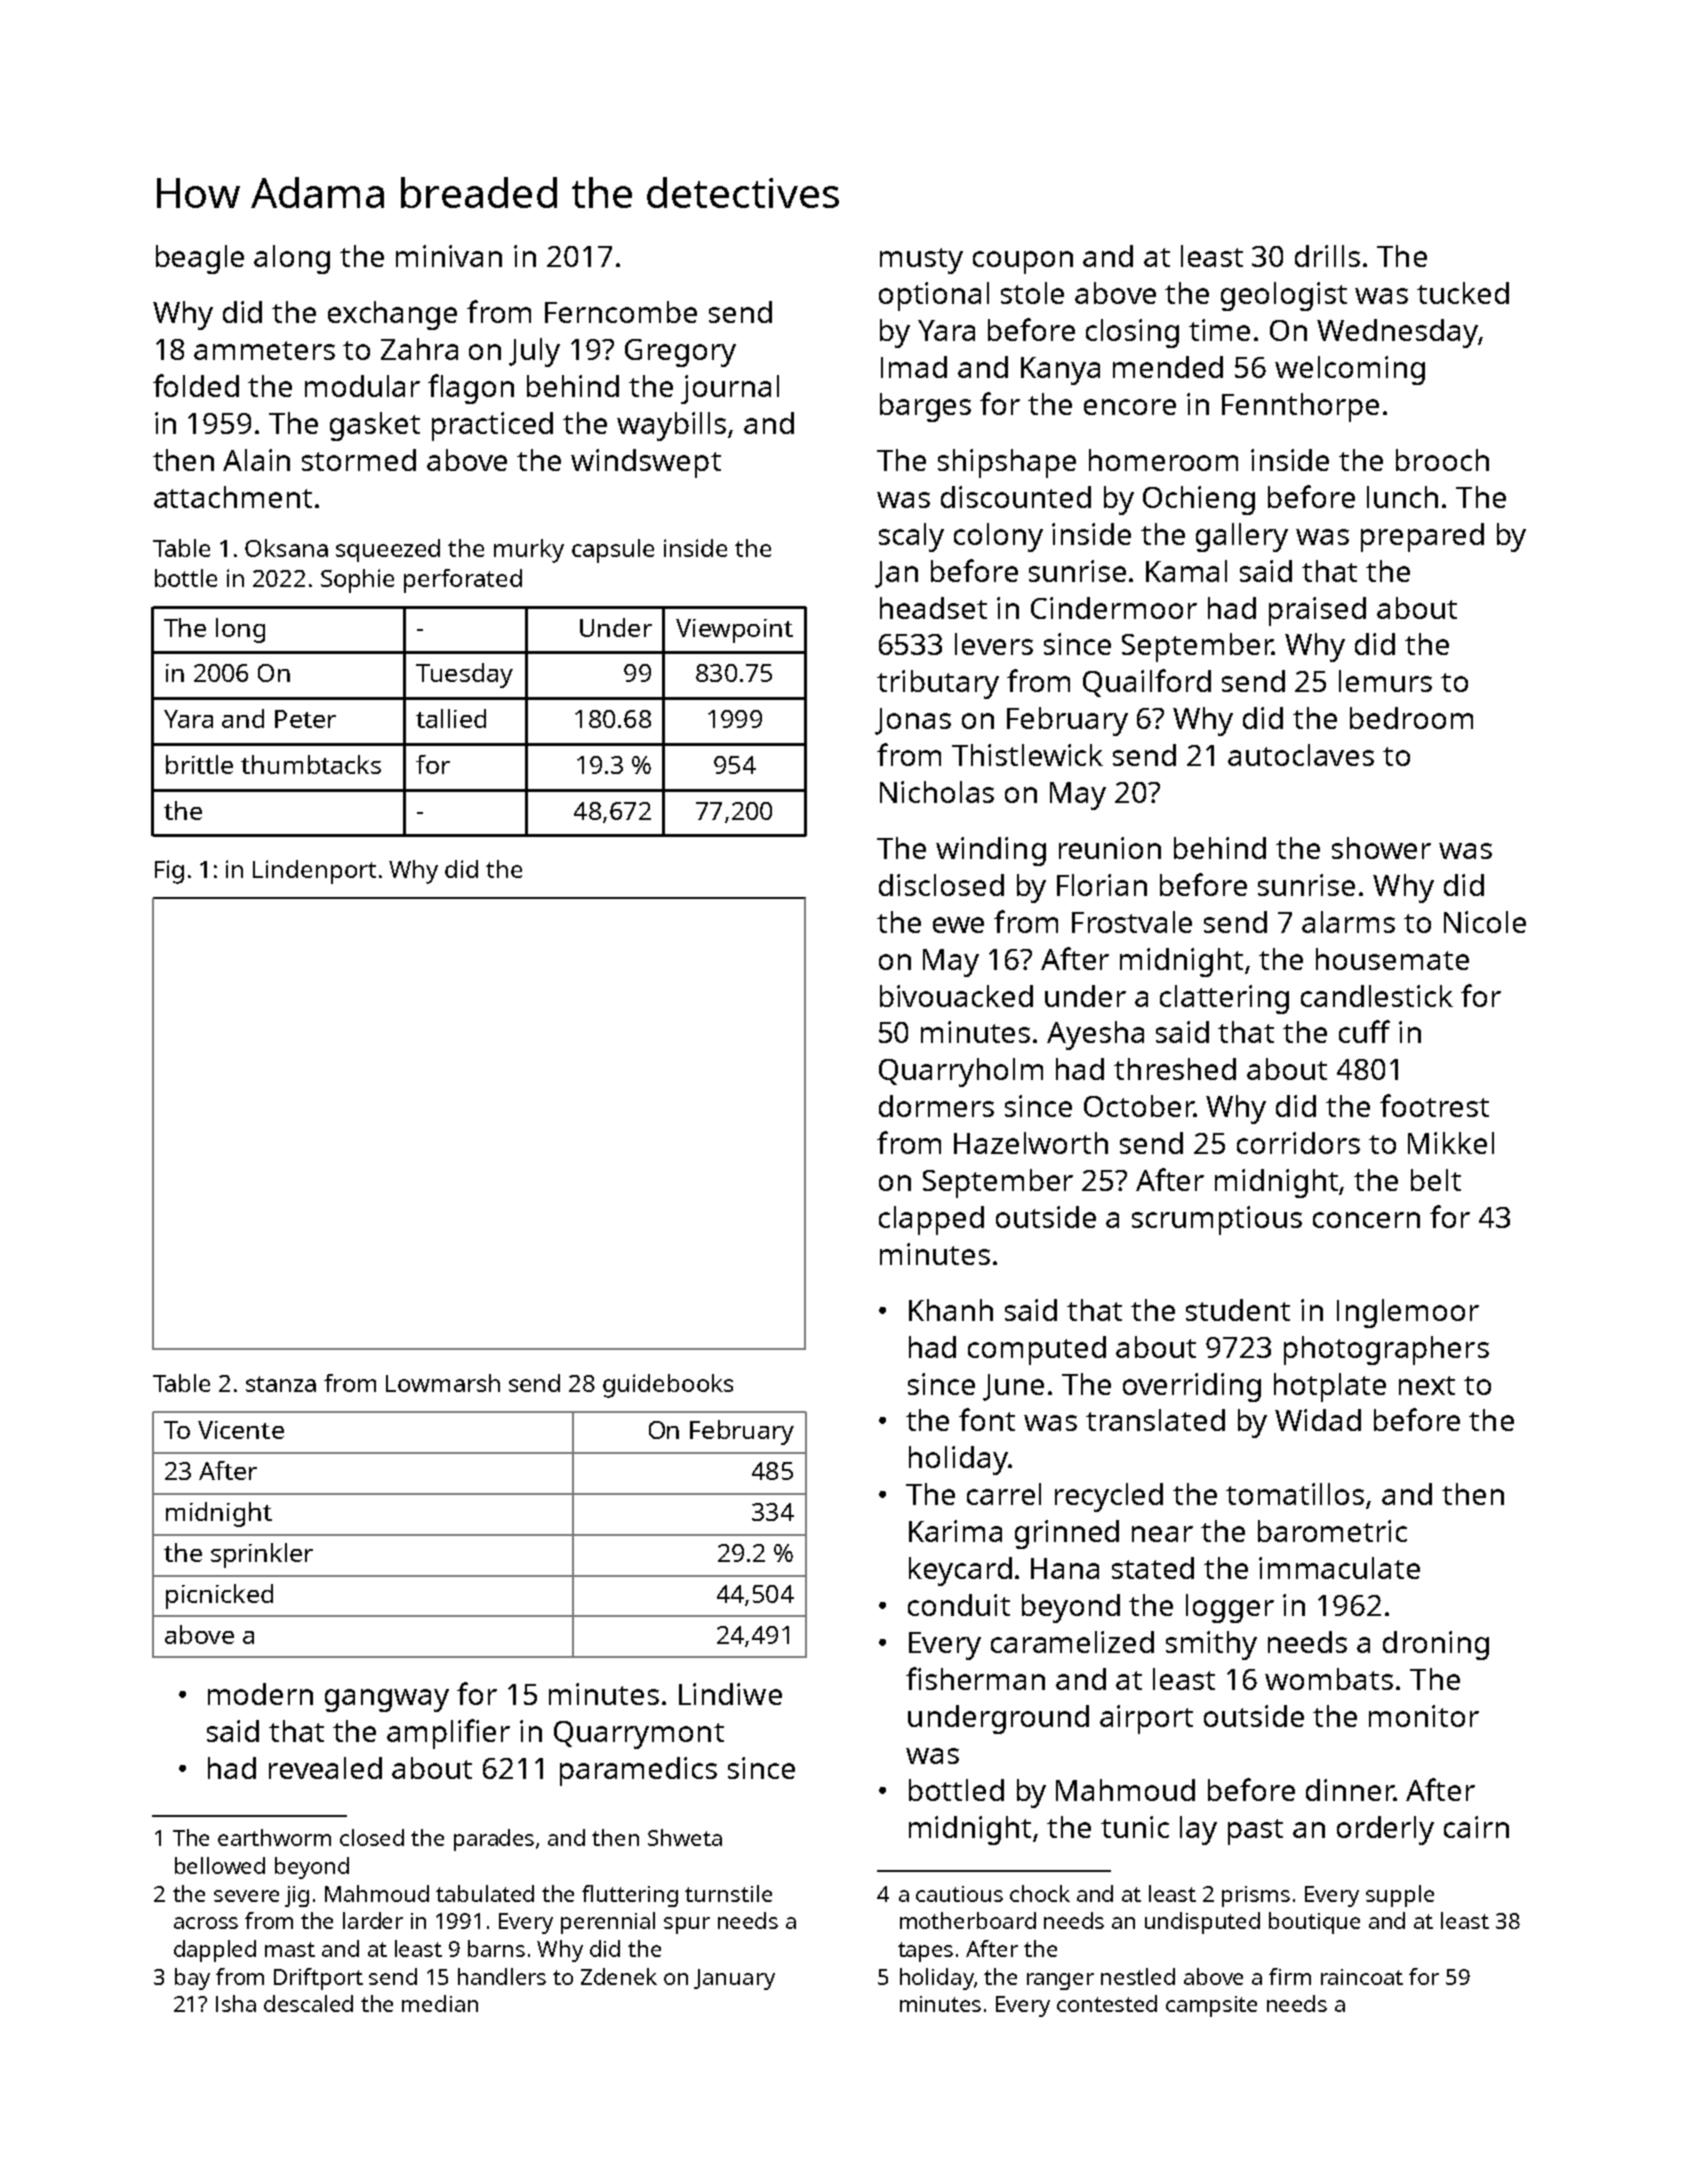  What do you see at coordinates (951, 1310) in the screenshot?
I see `Khanh` at bounding box center [951, 1310].
